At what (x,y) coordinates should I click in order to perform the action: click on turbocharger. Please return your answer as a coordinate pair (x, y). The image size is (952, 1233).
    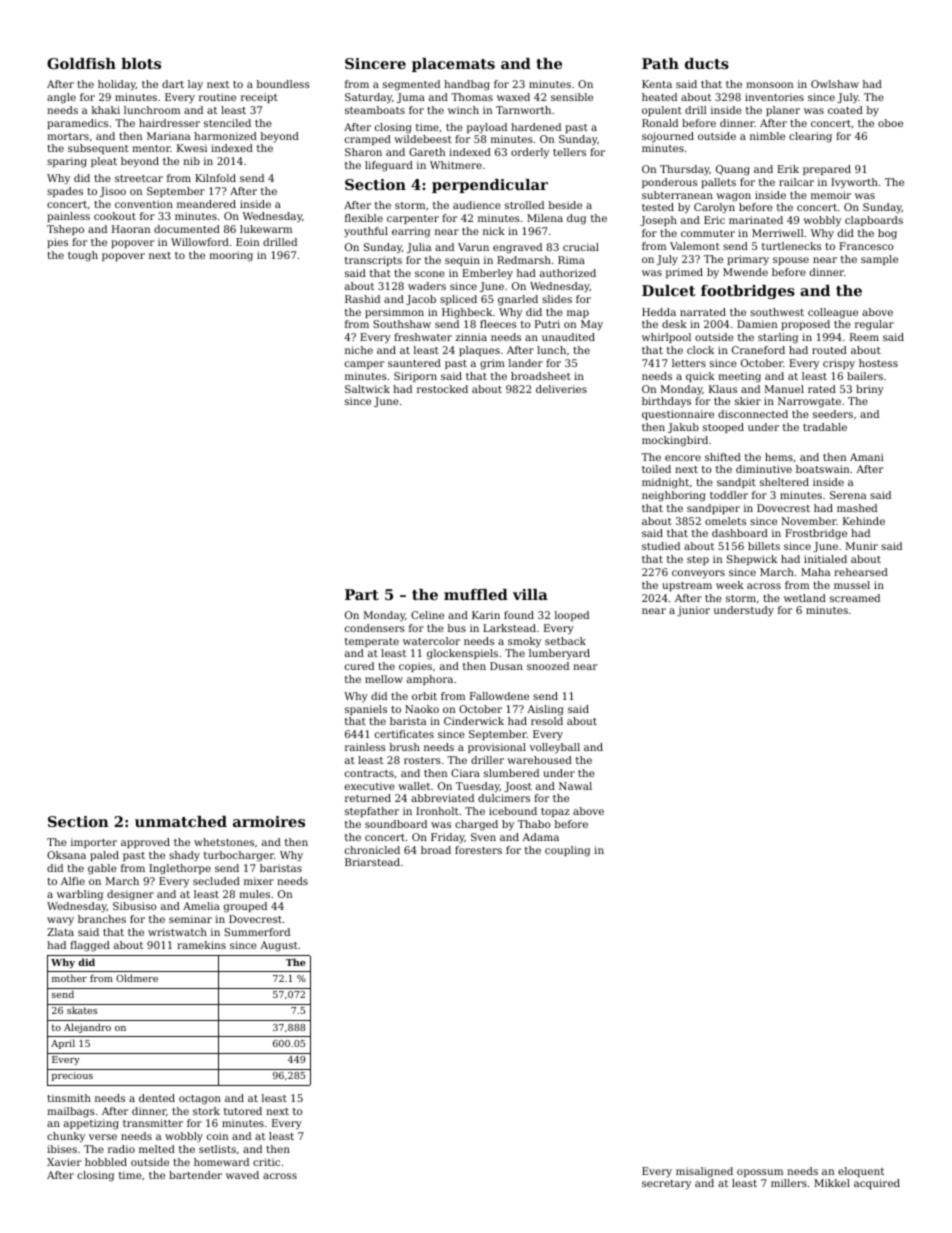
    Looking at the image, I should click on (239, 856).
